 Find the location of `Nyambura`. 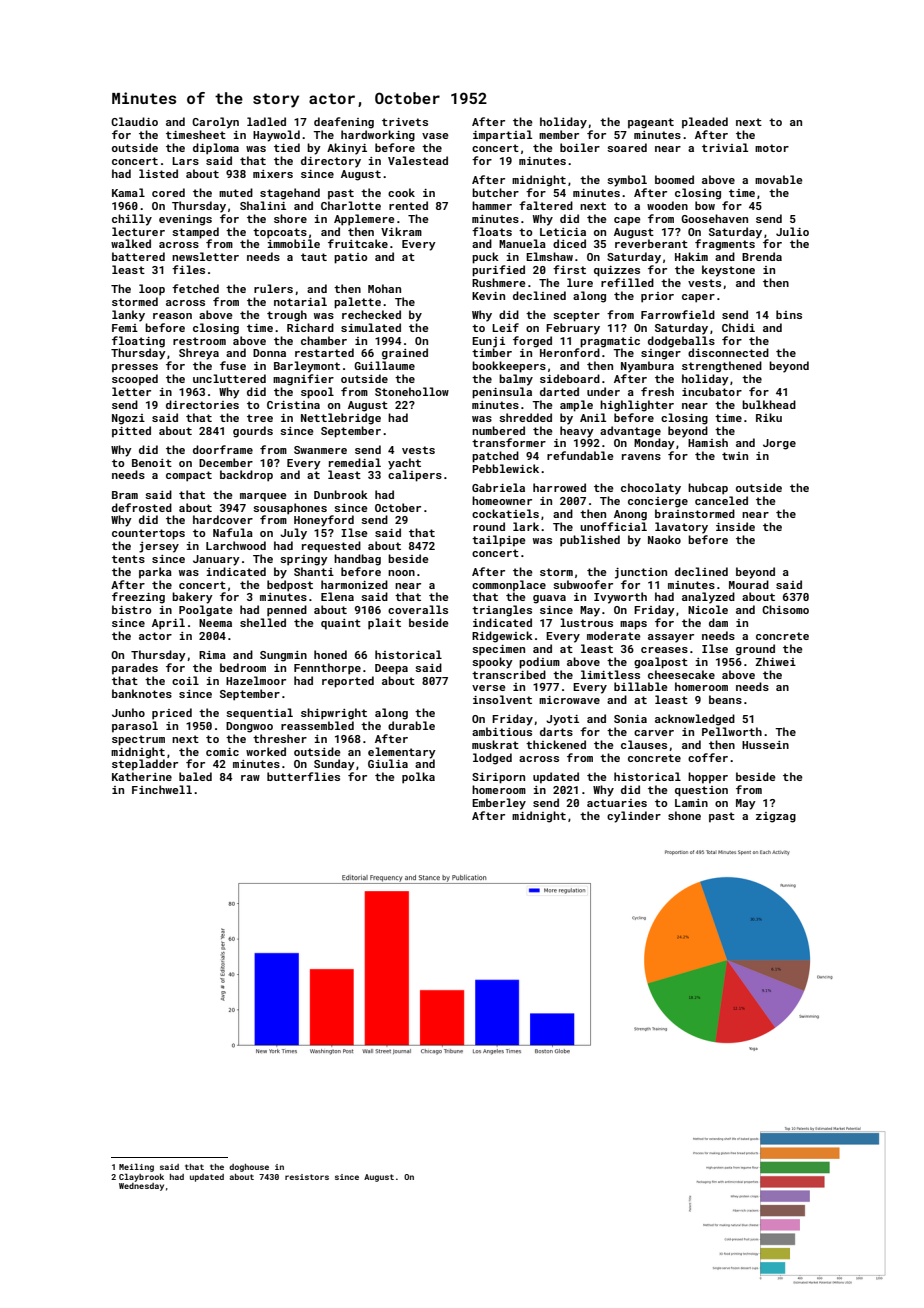

Nyambura is located at coordinates (647, 367).
